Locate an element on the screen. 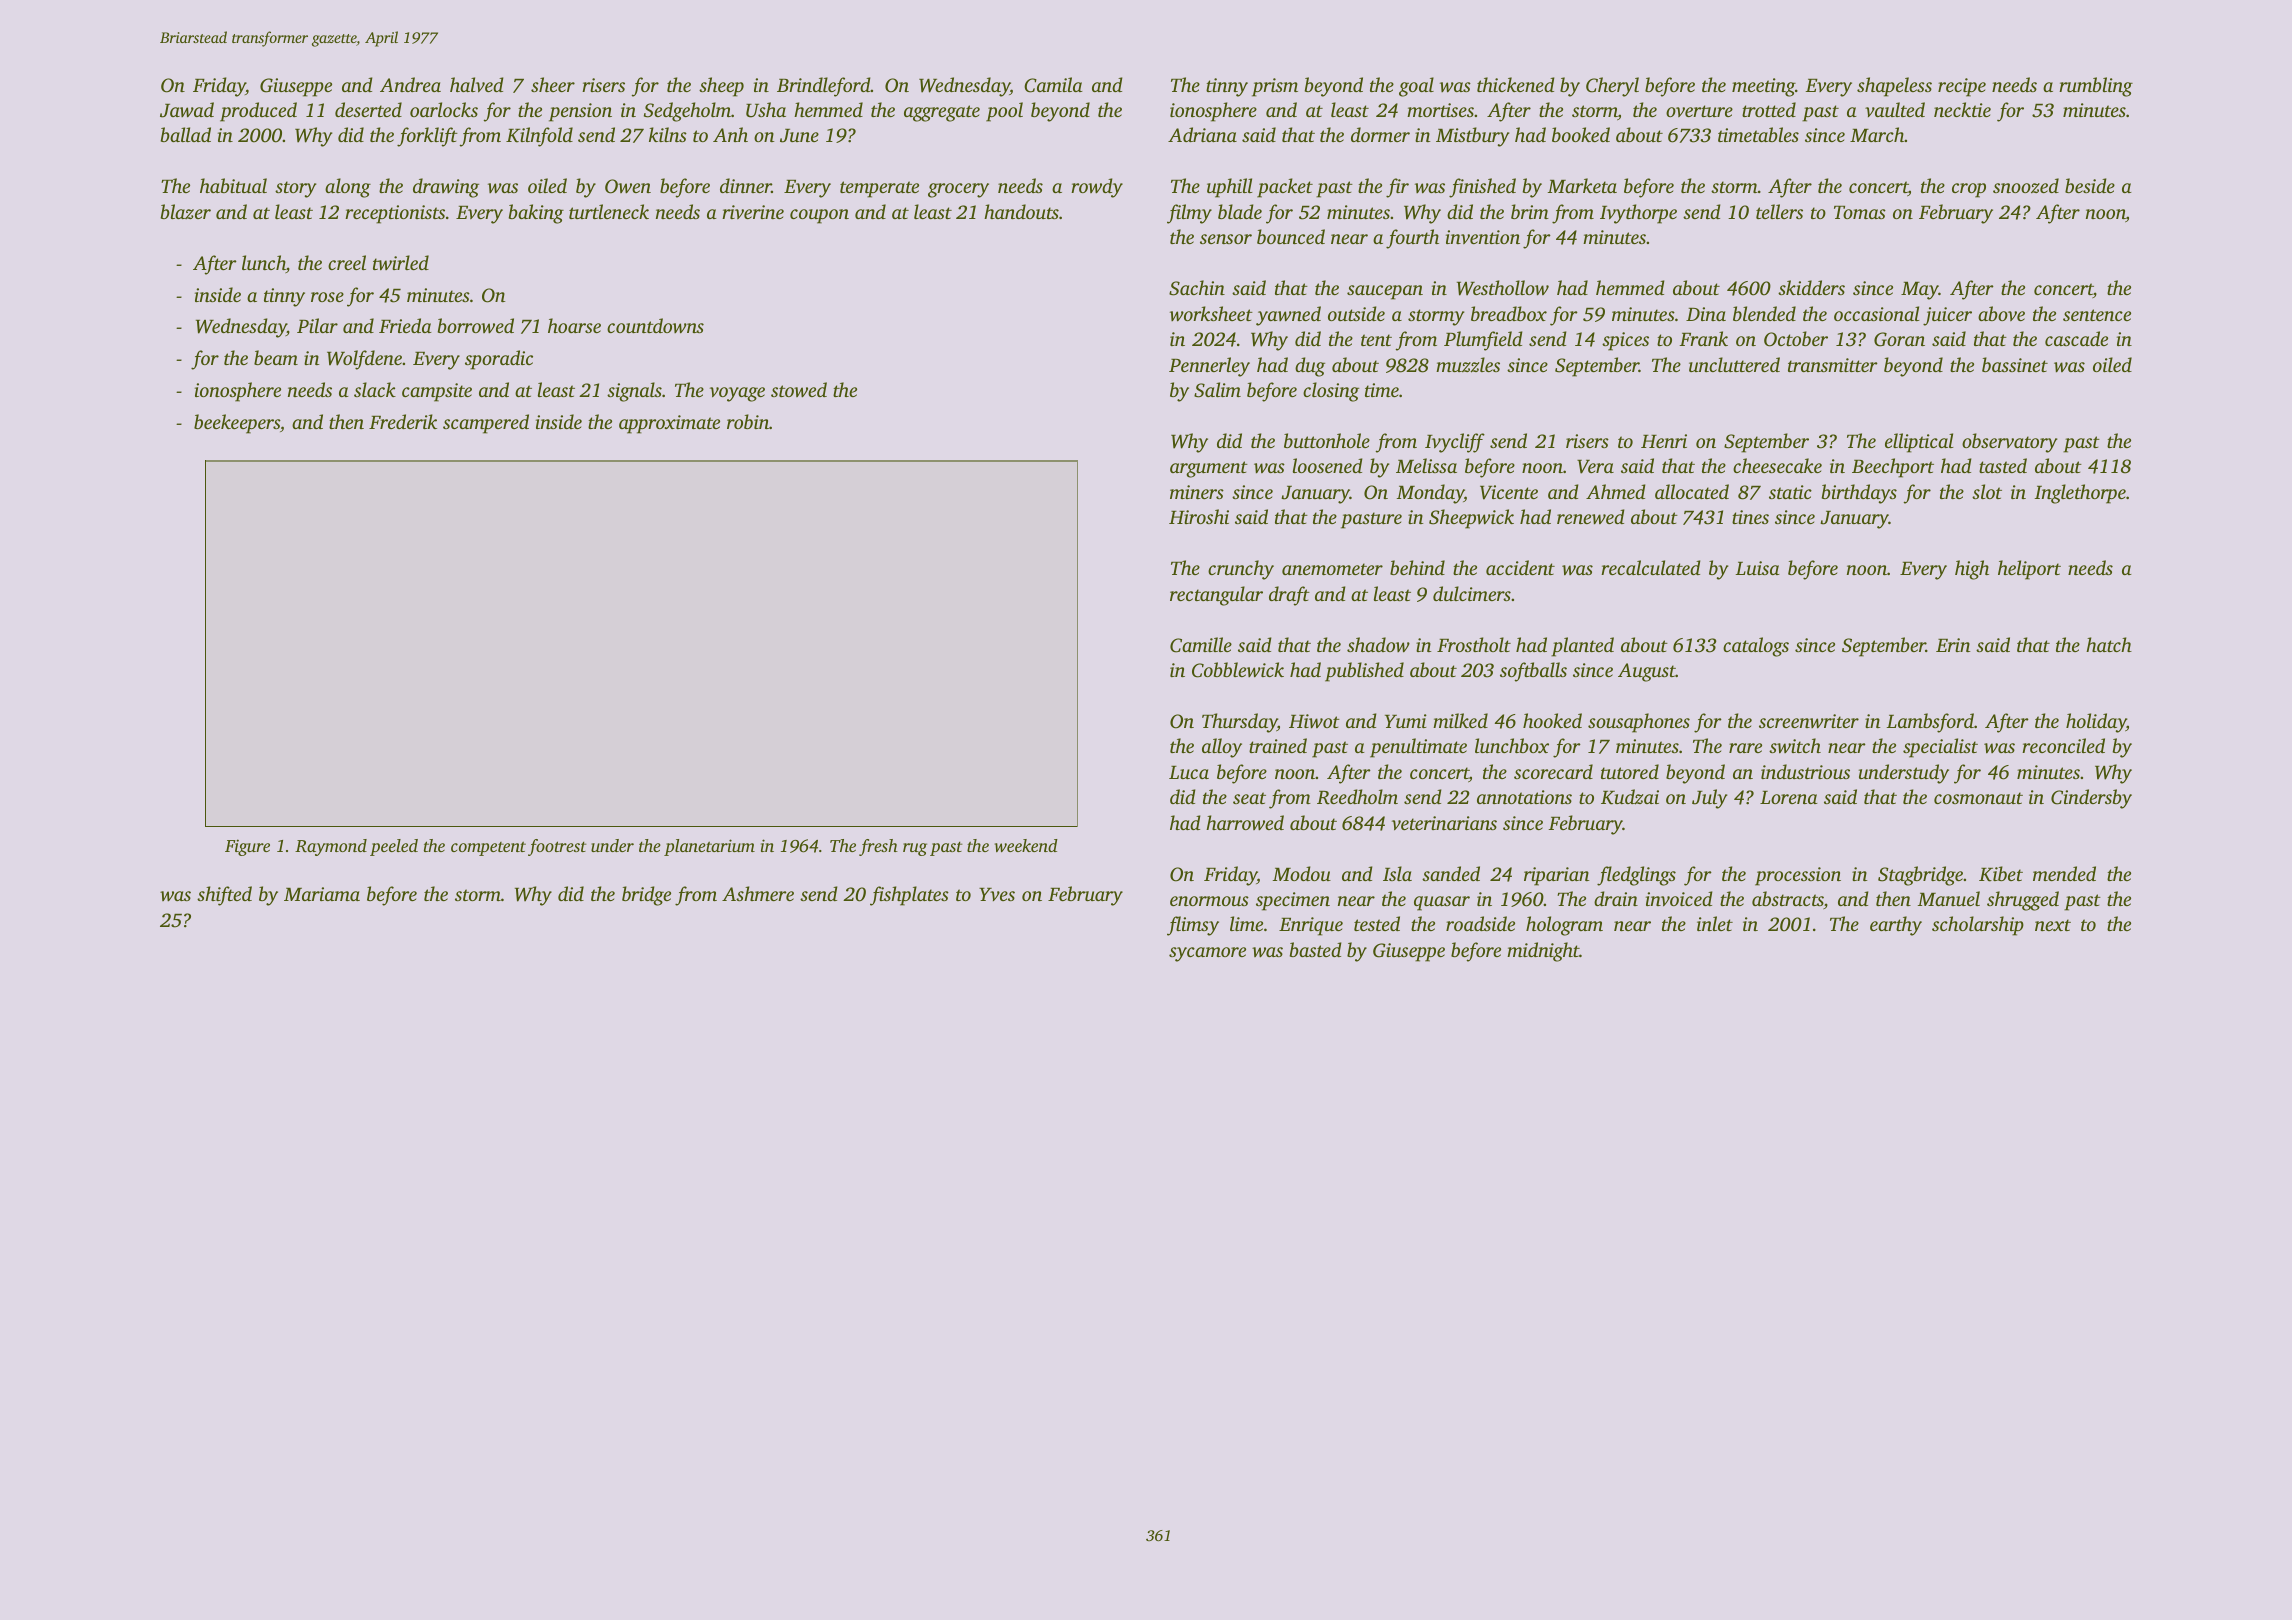 This screenshot has height=1620, width=2292. next is located at coordinates (2053, 925).
